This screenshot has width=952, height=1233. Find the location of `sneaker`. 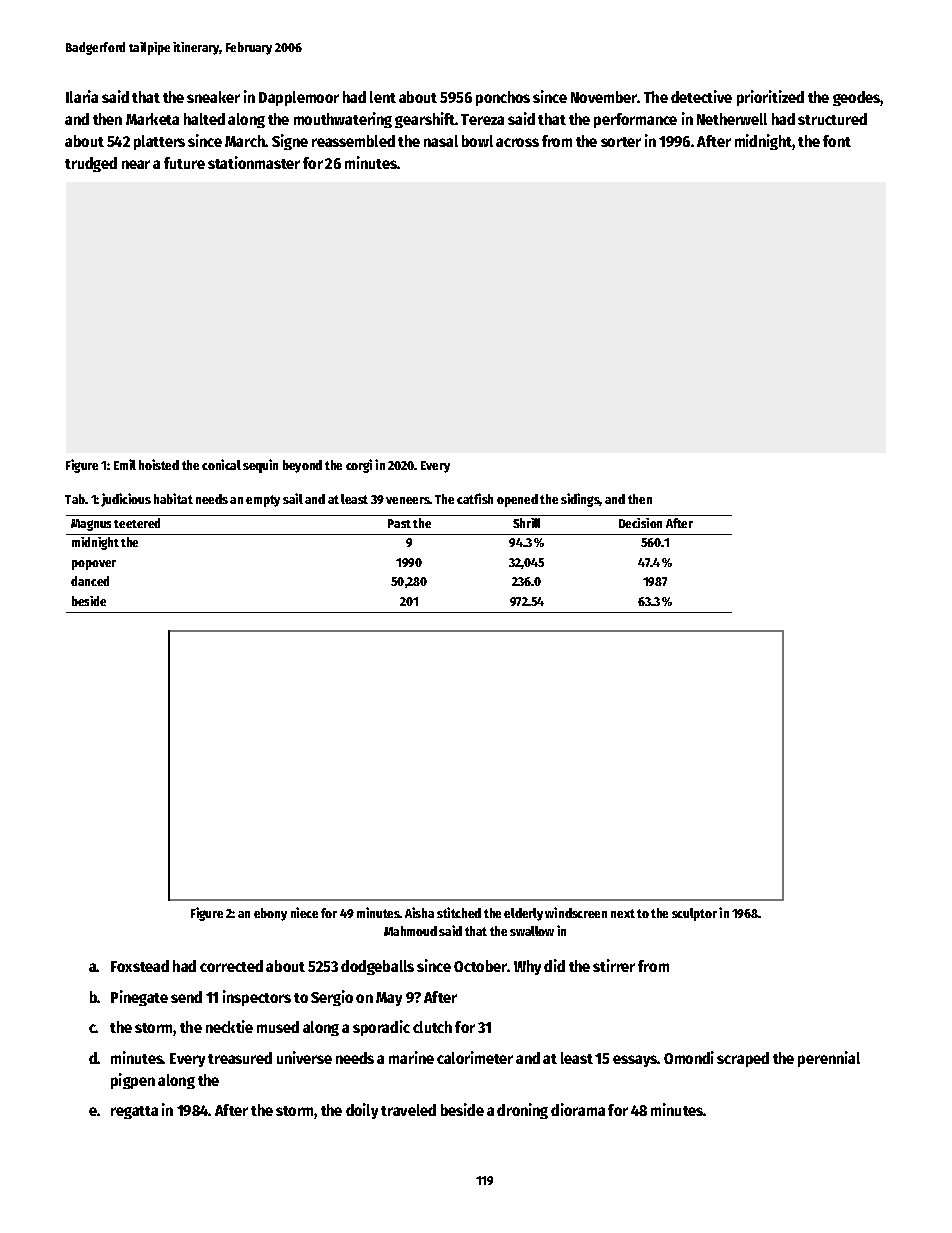

sneaker is located at coordinates (213, 97).
